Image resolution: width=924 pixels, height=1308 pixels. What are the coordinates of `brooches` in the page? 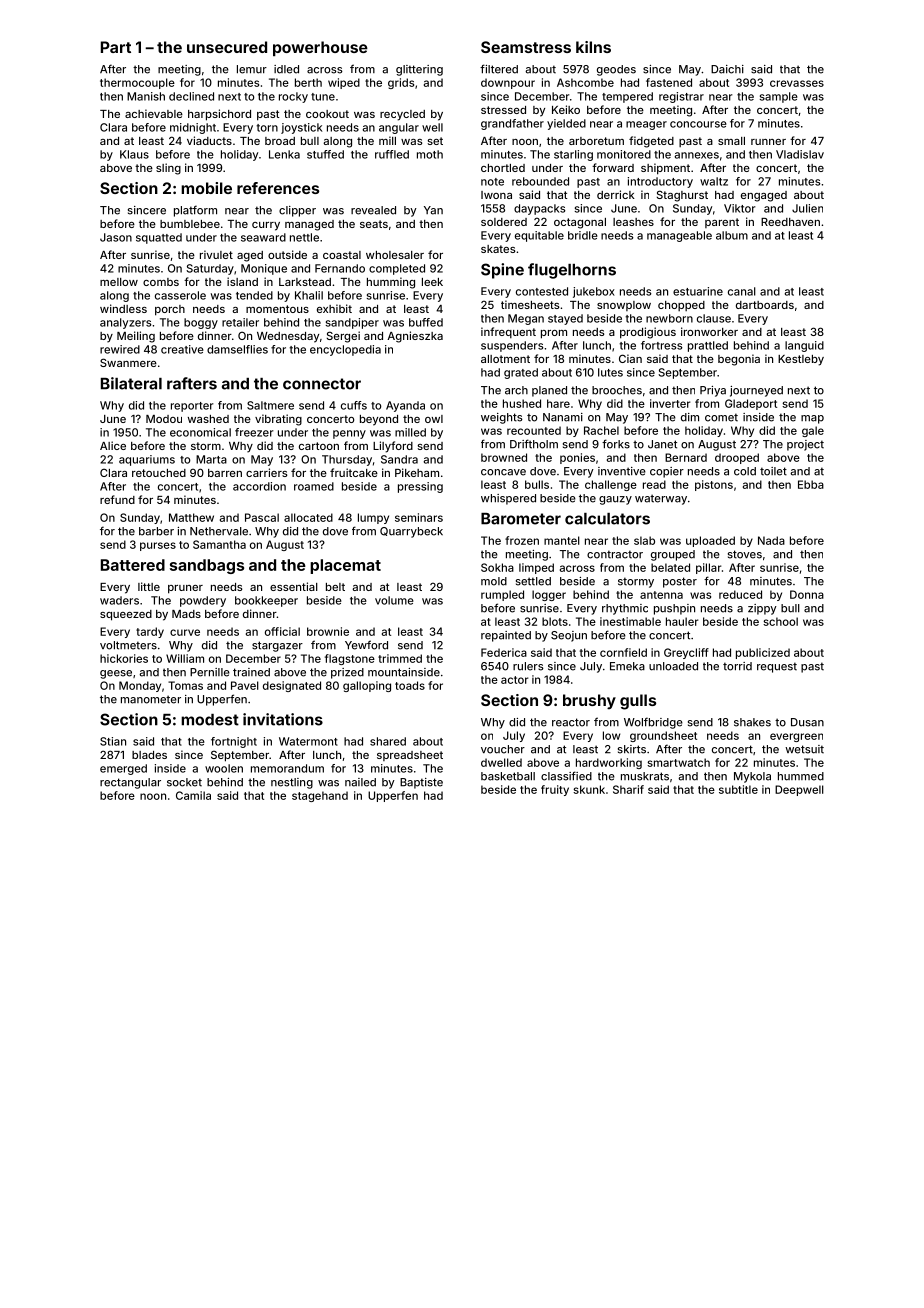 It's located at (617, 390).
